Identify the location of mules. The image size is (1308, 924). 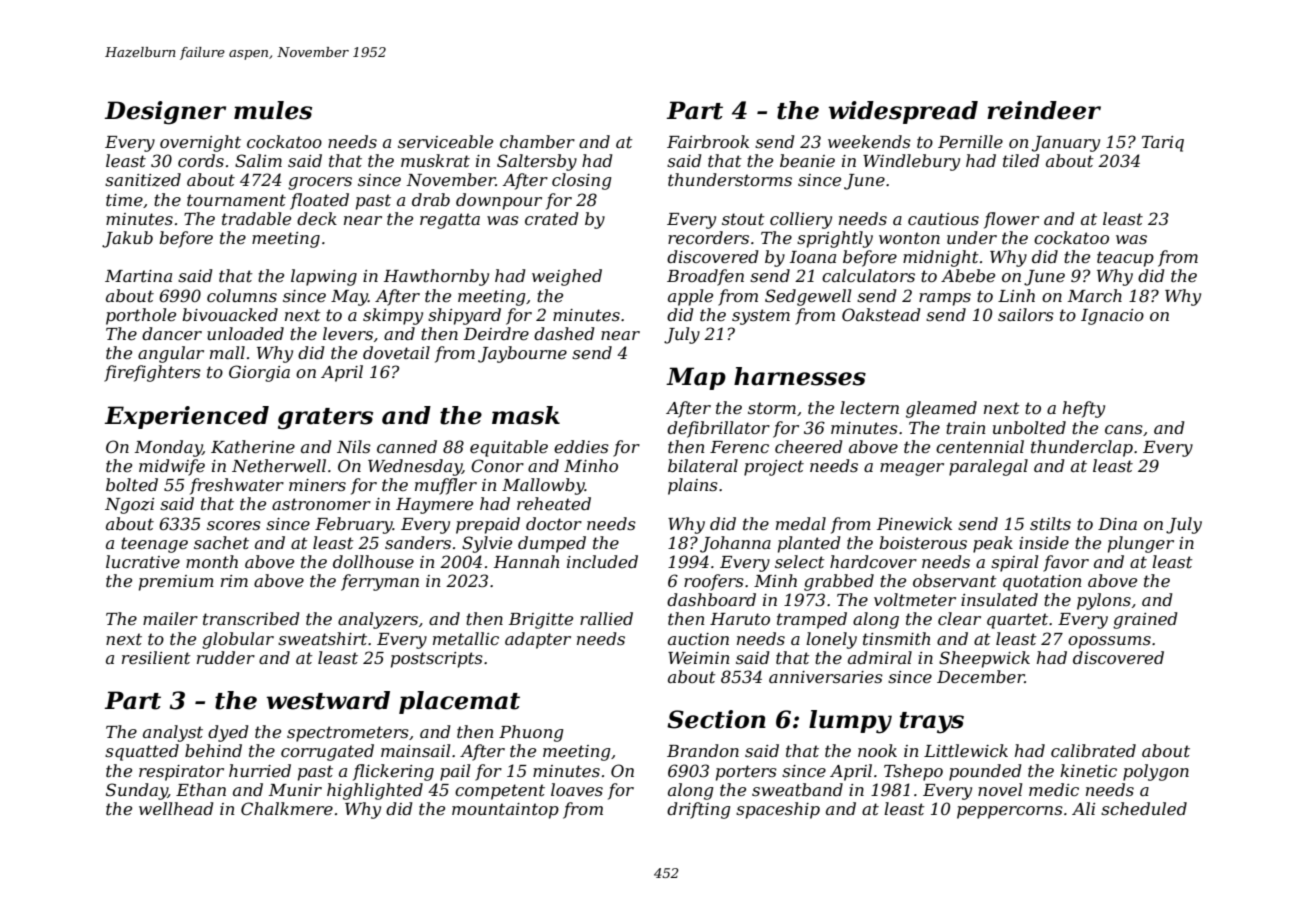
(273, 110).
